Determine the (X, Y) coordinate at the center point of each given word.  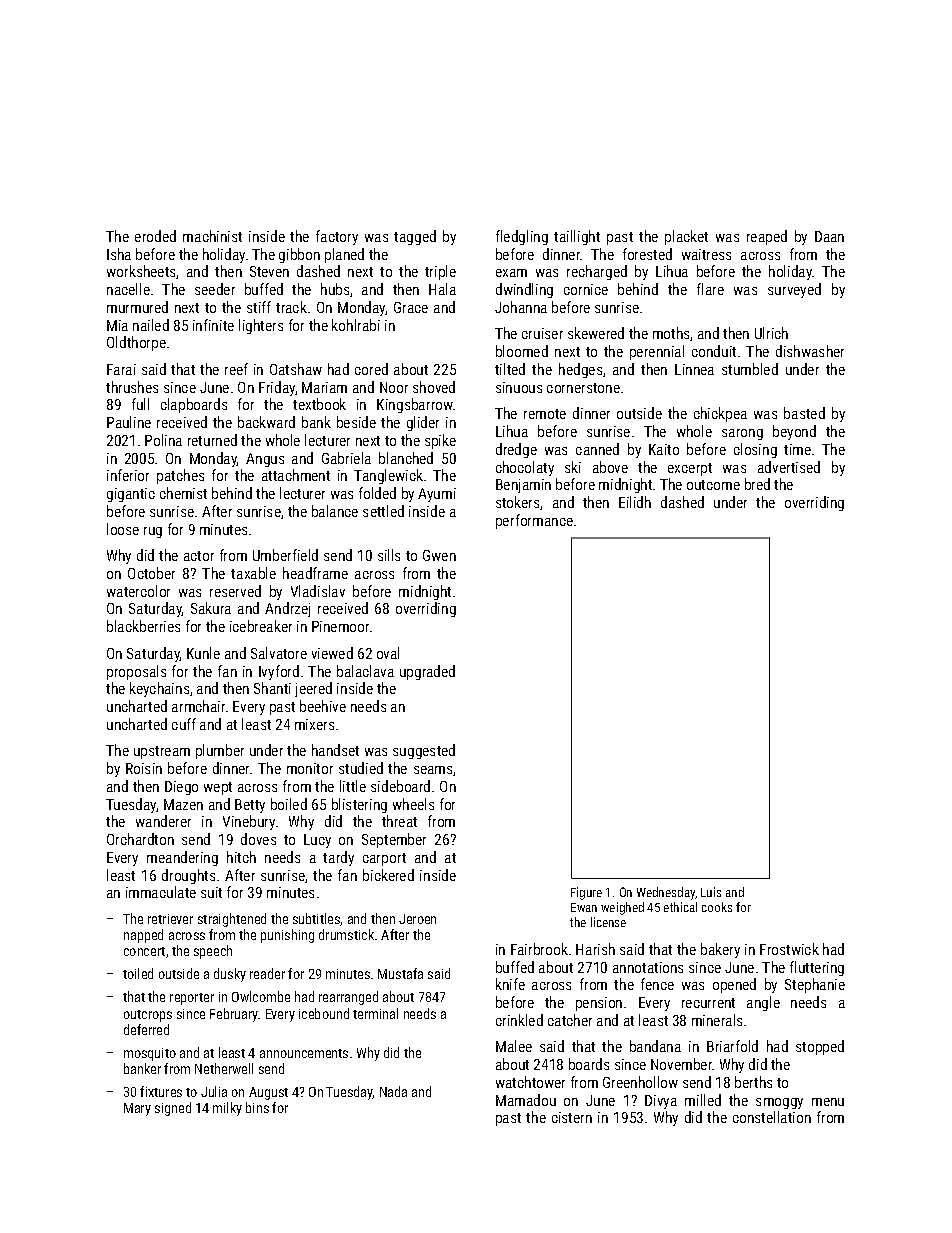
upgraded (427, 672)
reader (267, 973)
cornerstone (583, 388)
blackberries (143, 626)
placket (686, 237)
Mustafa (400, 973)
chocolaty (525, 468)
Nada (393, 1091)
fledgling (522, 237)
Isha (119, 254)
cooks (717, 907)
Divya (661, 1102)
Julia (214, 1091)
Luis (711, 892)
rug (153, 532)
